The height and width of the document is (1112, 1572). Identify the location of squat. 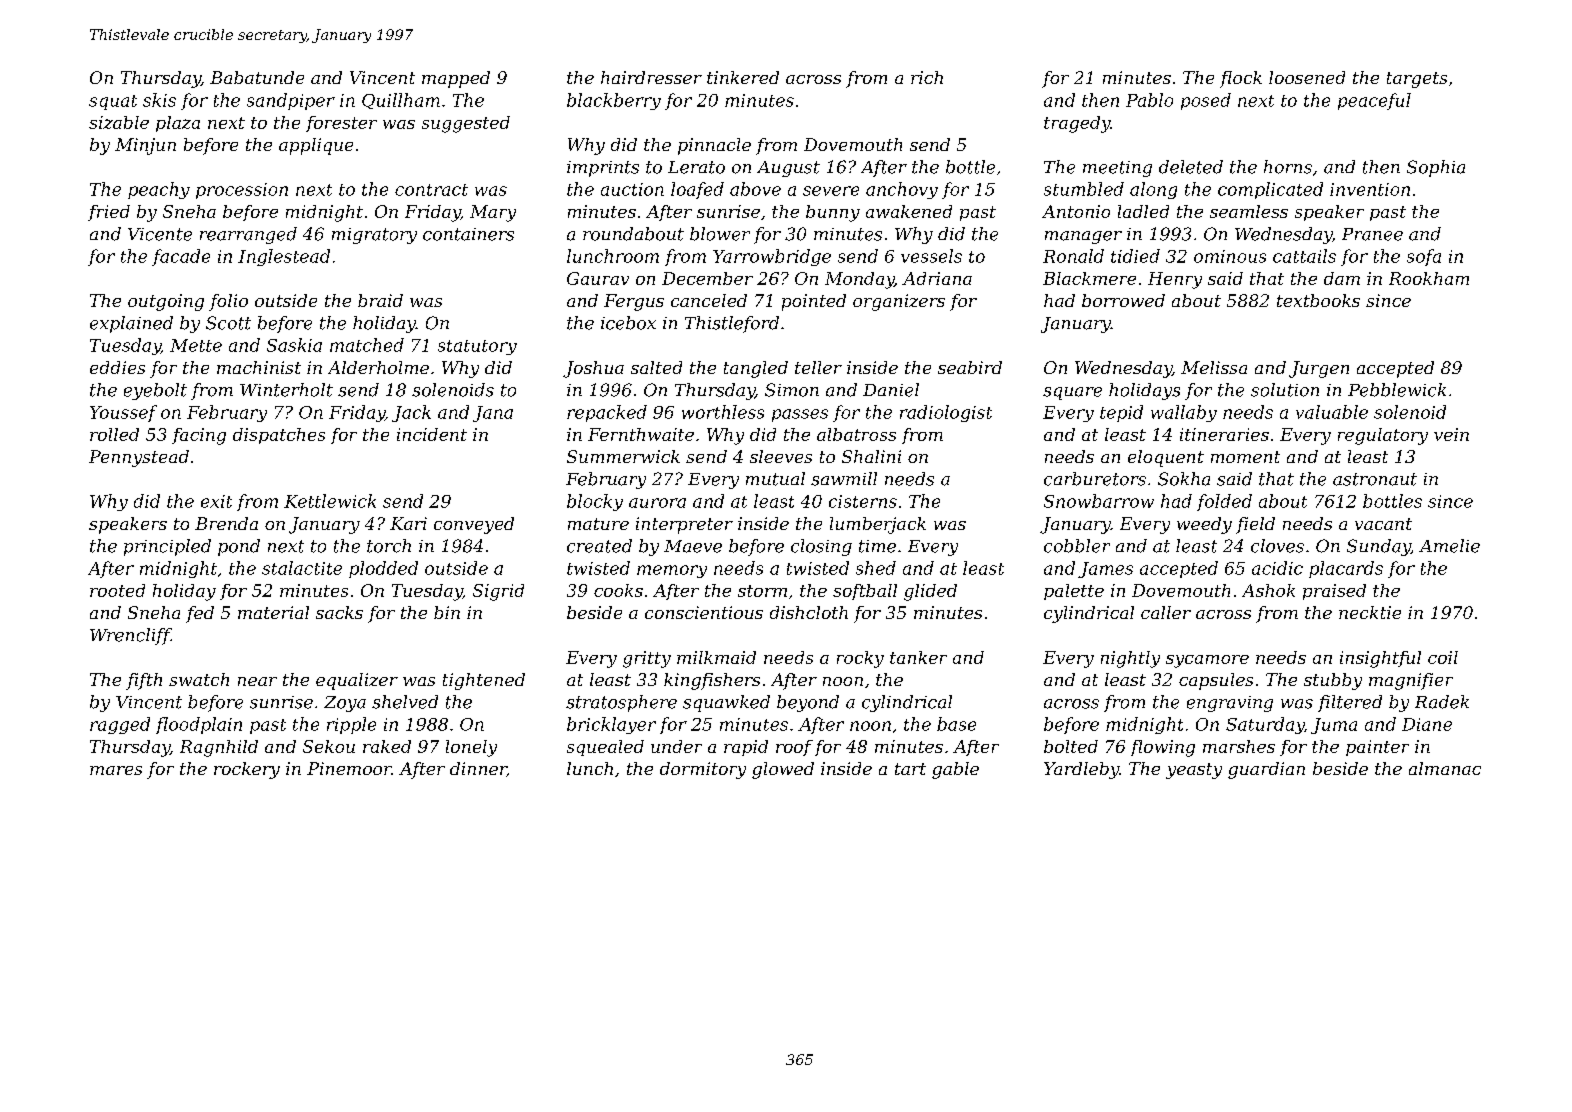
(113, 102).
